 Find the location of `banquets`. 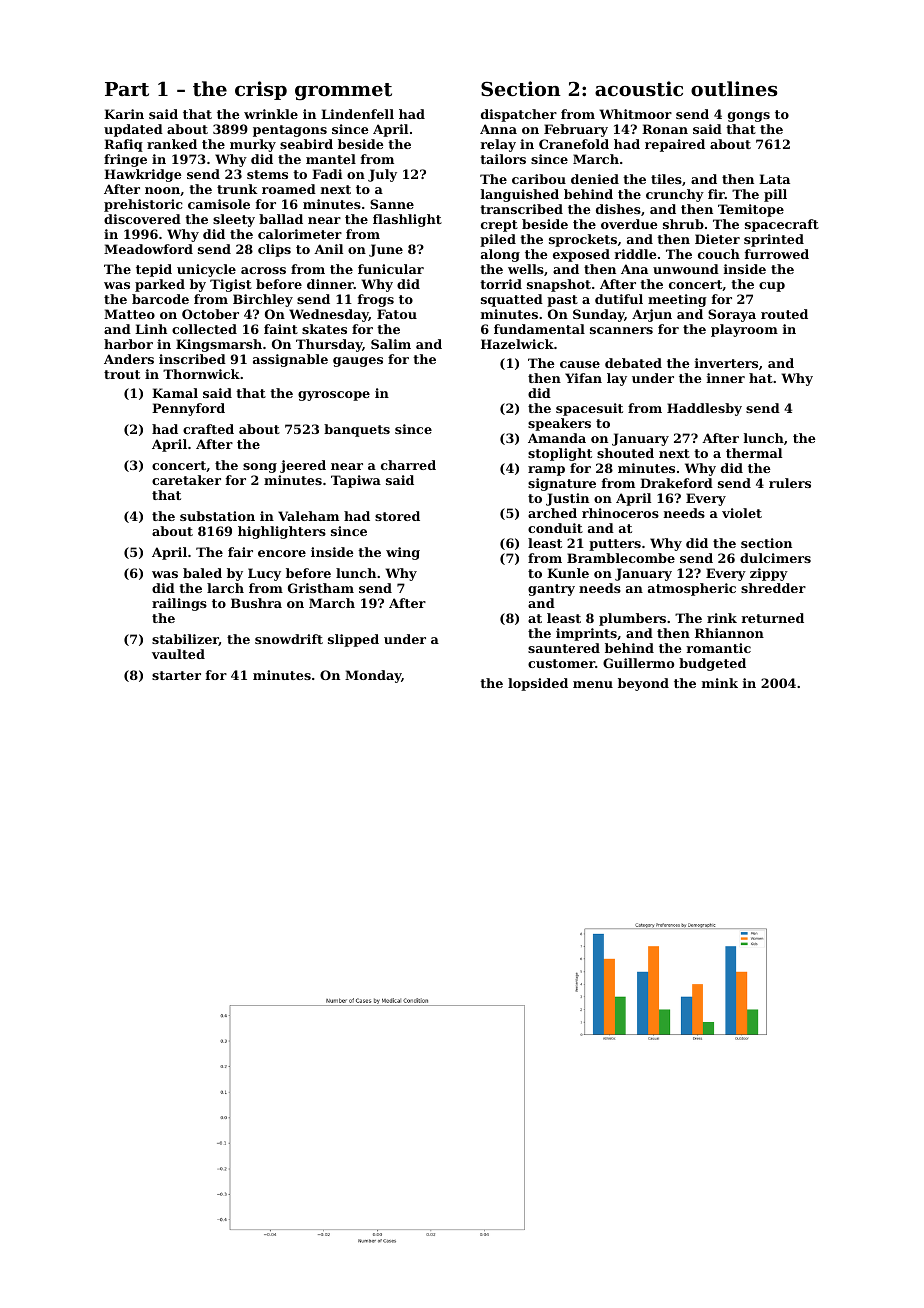

banquets is located at coordinates (357, 430).
